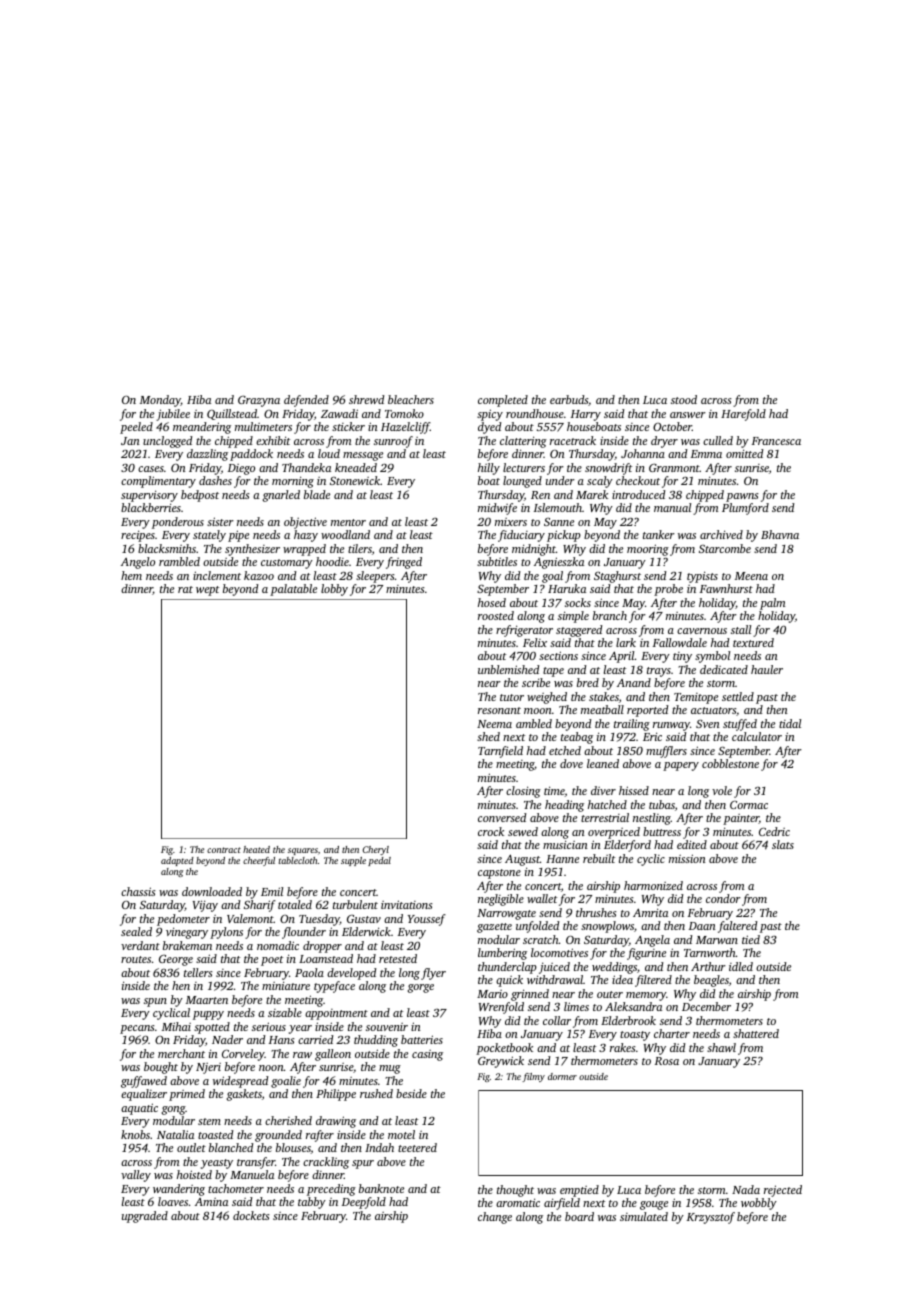  Describe the element at coordinates (737, 927) in the page. I see `faltered` at that location.
